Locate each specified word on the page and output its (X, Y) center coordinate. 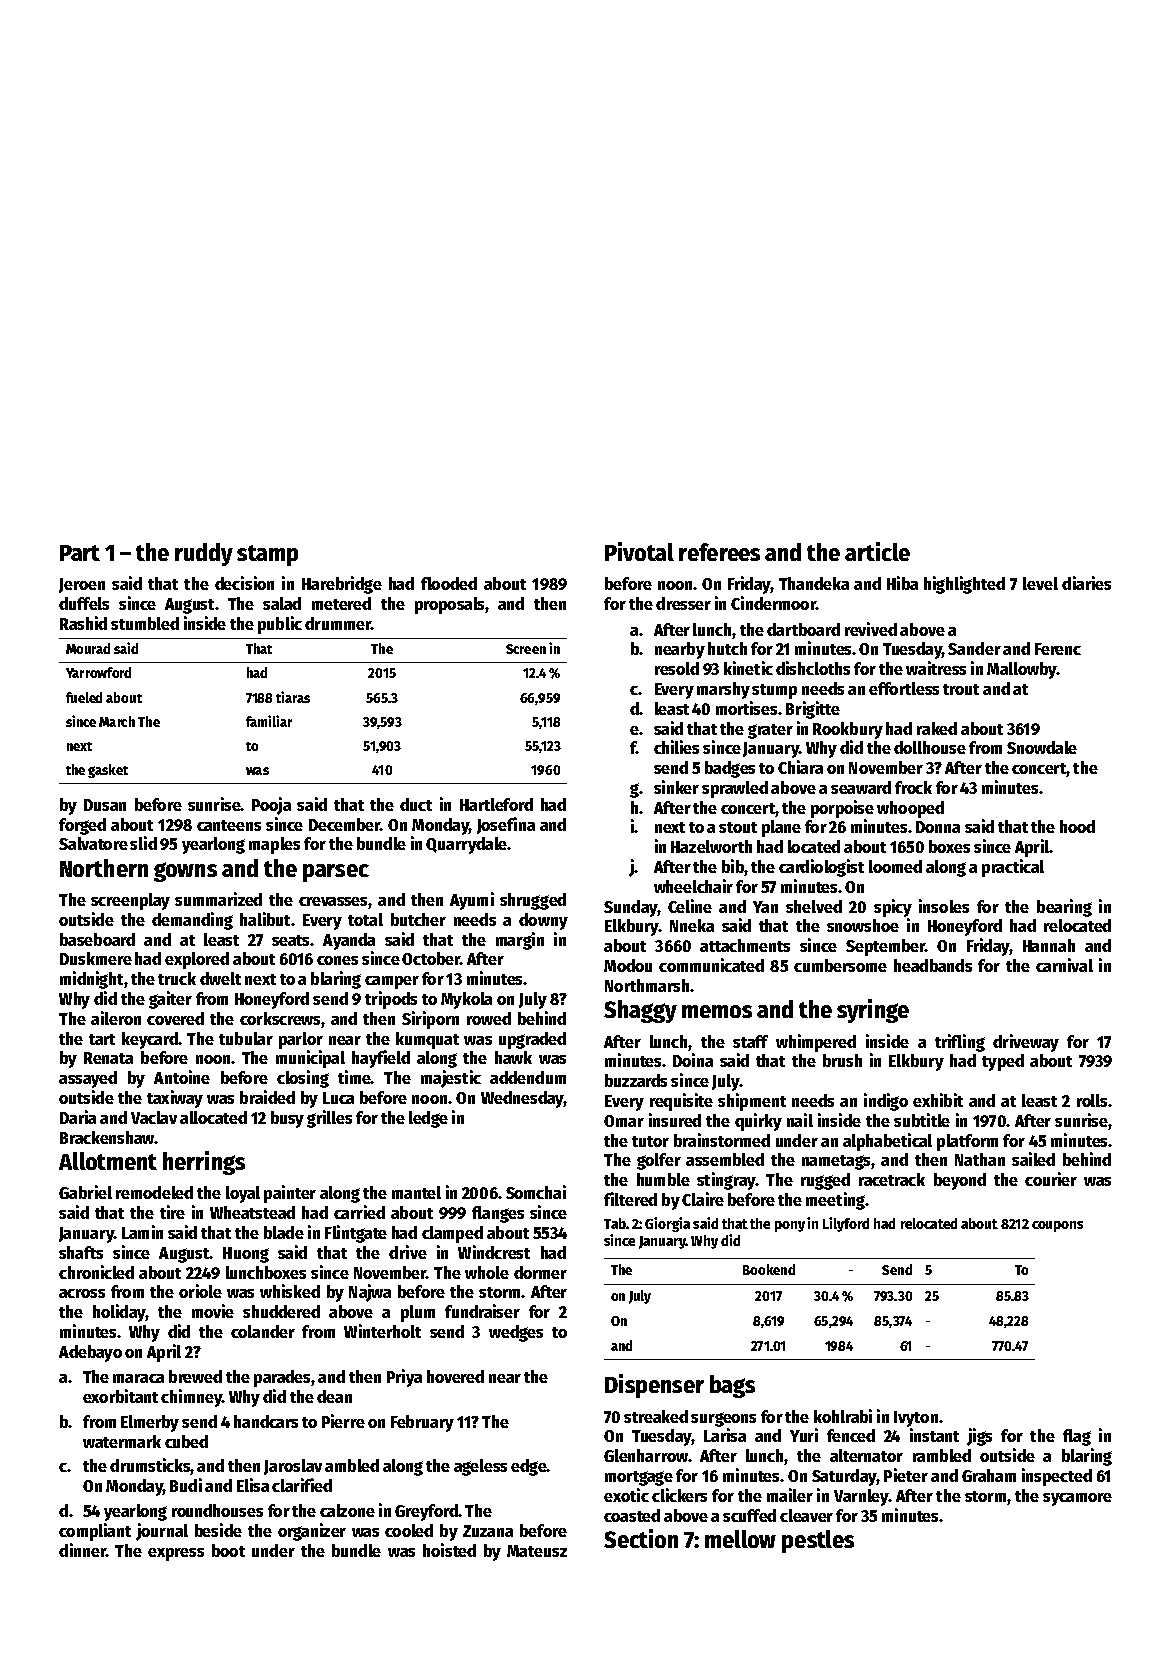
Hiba (902, 583)
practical (1013, 868)
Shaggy (640, 1011)
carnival (1064, 965)
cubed (186, 1441)
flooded (449, 583)
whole (487, 1272)
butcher (418, 919)
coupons (1057, 1226)
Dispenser (654, 1386)
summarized (218, 899)
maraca (138, 1378)
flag (1077, 1437)
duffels (84, 603)
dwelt (220, 978)
